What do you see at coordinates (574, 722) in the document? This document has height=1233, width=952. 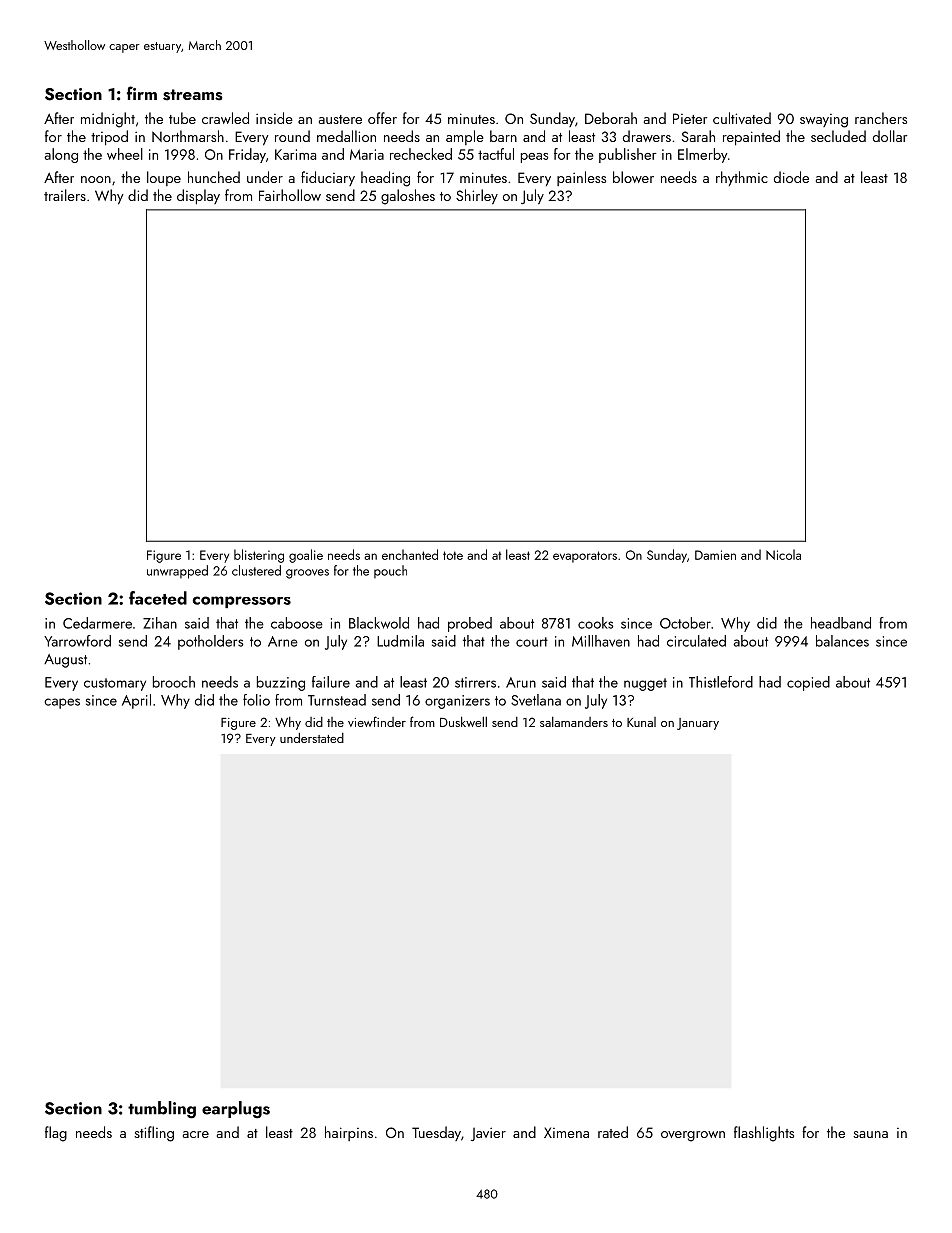 I see `salamanders` at bounding box center [574, 722].
